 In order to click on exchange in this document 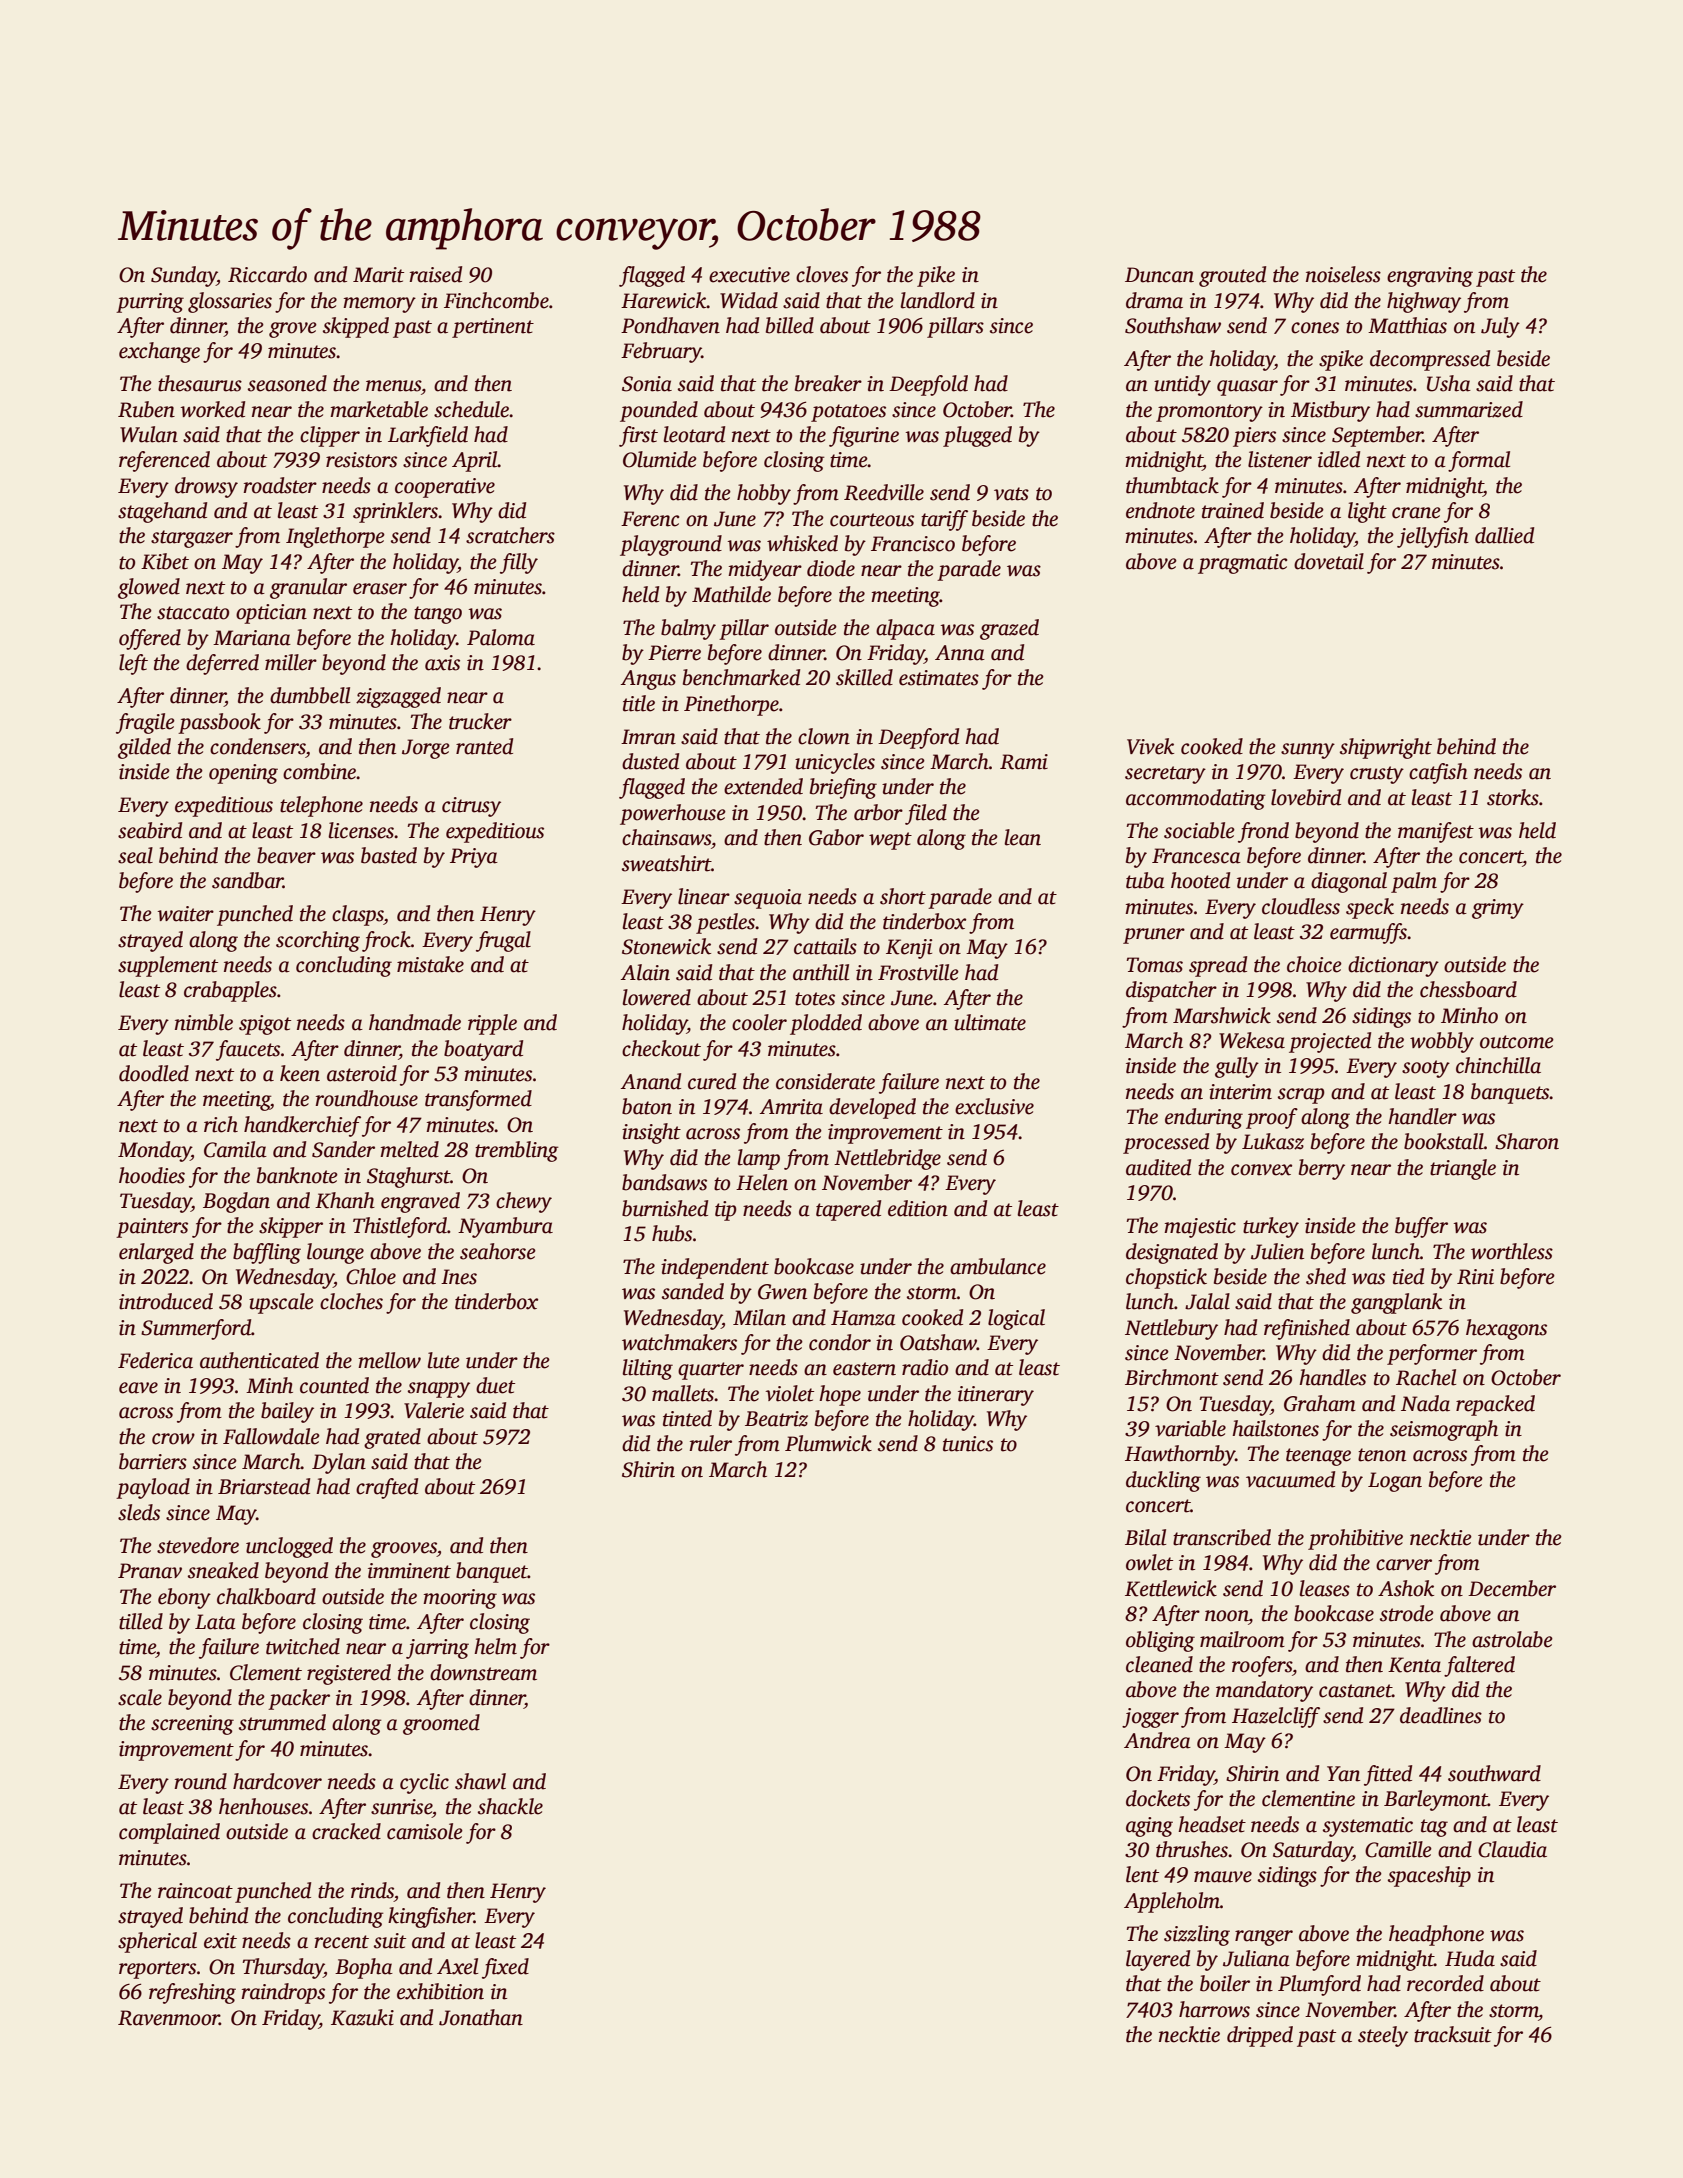, I will do `click(159, 352)`.
